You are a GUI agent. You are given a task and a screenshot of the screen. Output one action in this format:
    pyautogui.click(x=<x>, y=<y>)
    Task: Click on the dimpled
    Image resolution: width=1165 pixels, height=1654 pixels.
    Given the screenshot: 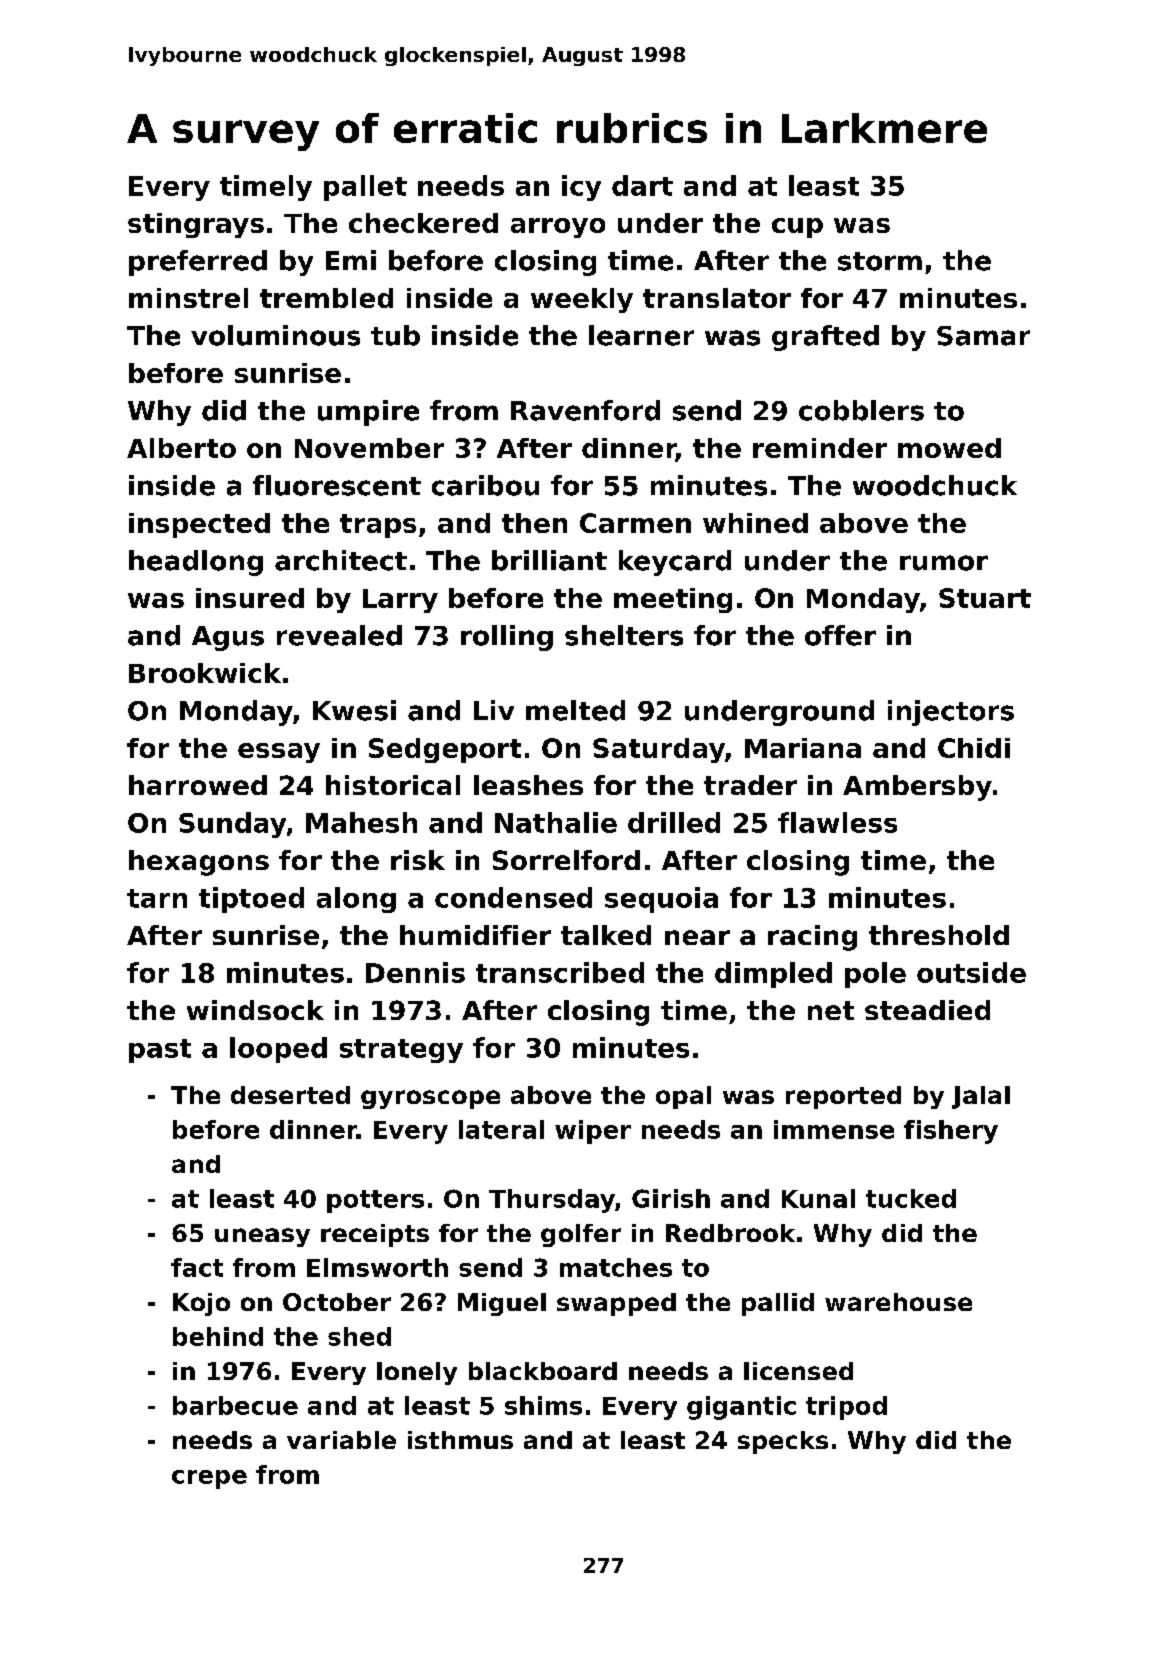 What is the action you would take?
    pyautogui.click(x=773, y=975)
